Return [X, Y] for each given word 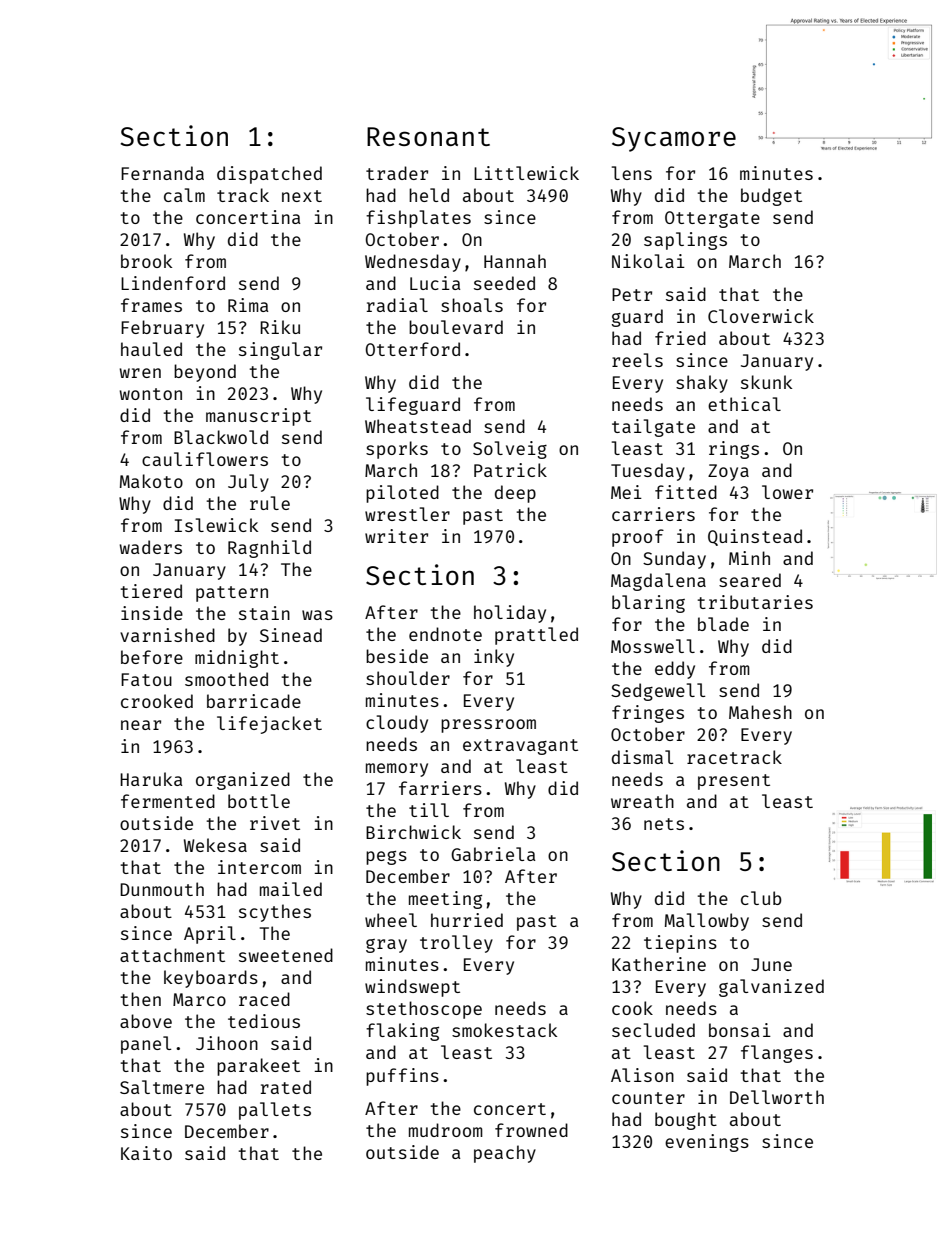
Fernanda [162, 173]
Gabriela [493, 854]
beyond [205, 373]
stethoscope [424, 1010]
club [761, 898]
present [734, 782]
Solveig [510, 450]
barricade [254, 701]
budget [771, 197]
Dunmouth [162, 889]
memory [397, 770]
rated [286, 1087]
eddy [675, 670]
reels [637, 360]
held [429, 195]
